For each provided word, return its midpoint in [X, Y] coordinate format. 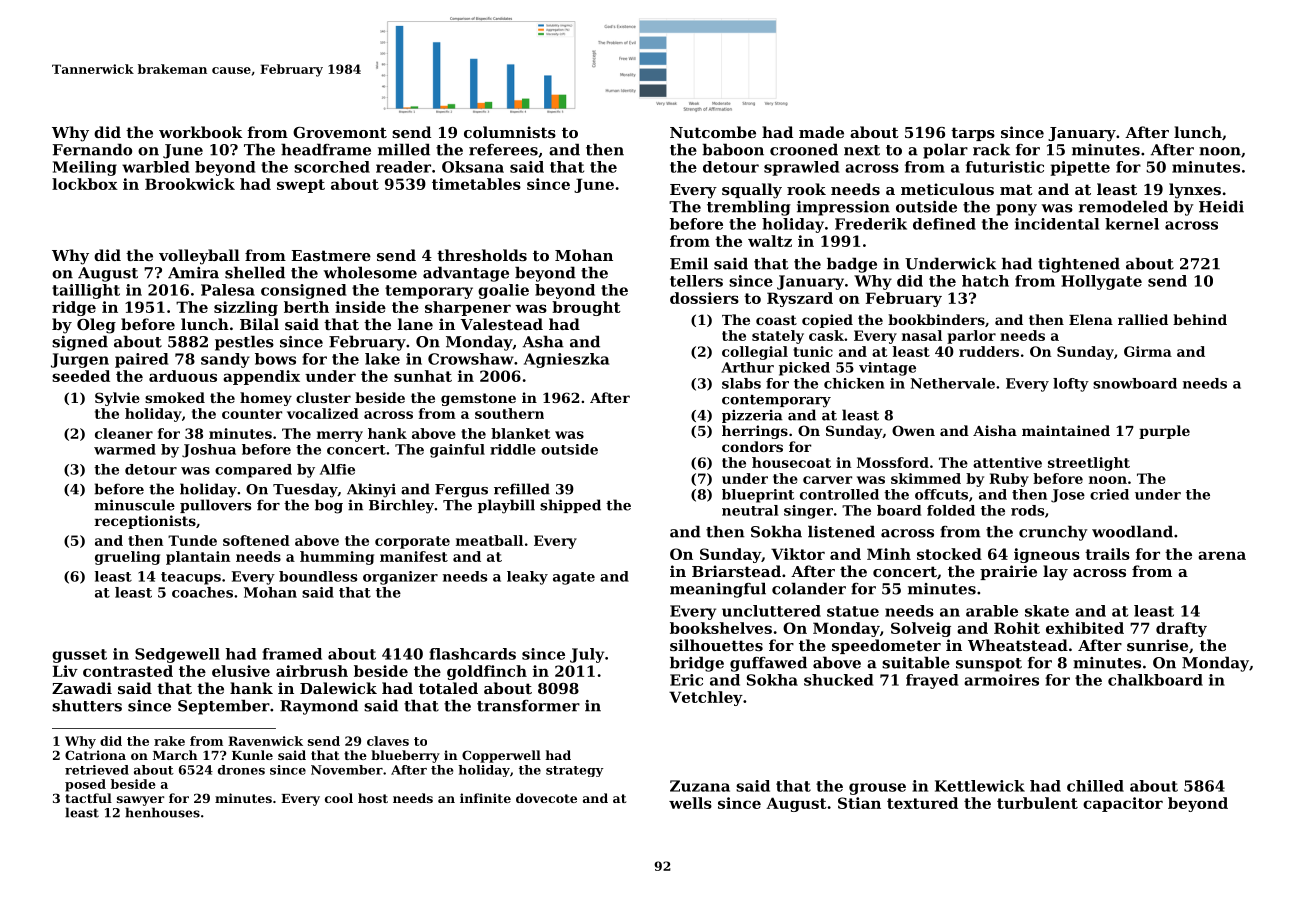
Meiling [85, 168]
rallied [1143, 319]
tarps [973, 134]
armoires [1001, 680]
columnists [510, 132]
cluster [323, 397]
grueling [127, 558]
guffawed [768, 664]
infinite [485, 798]
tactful [88, 798]
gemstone [478, 399]
